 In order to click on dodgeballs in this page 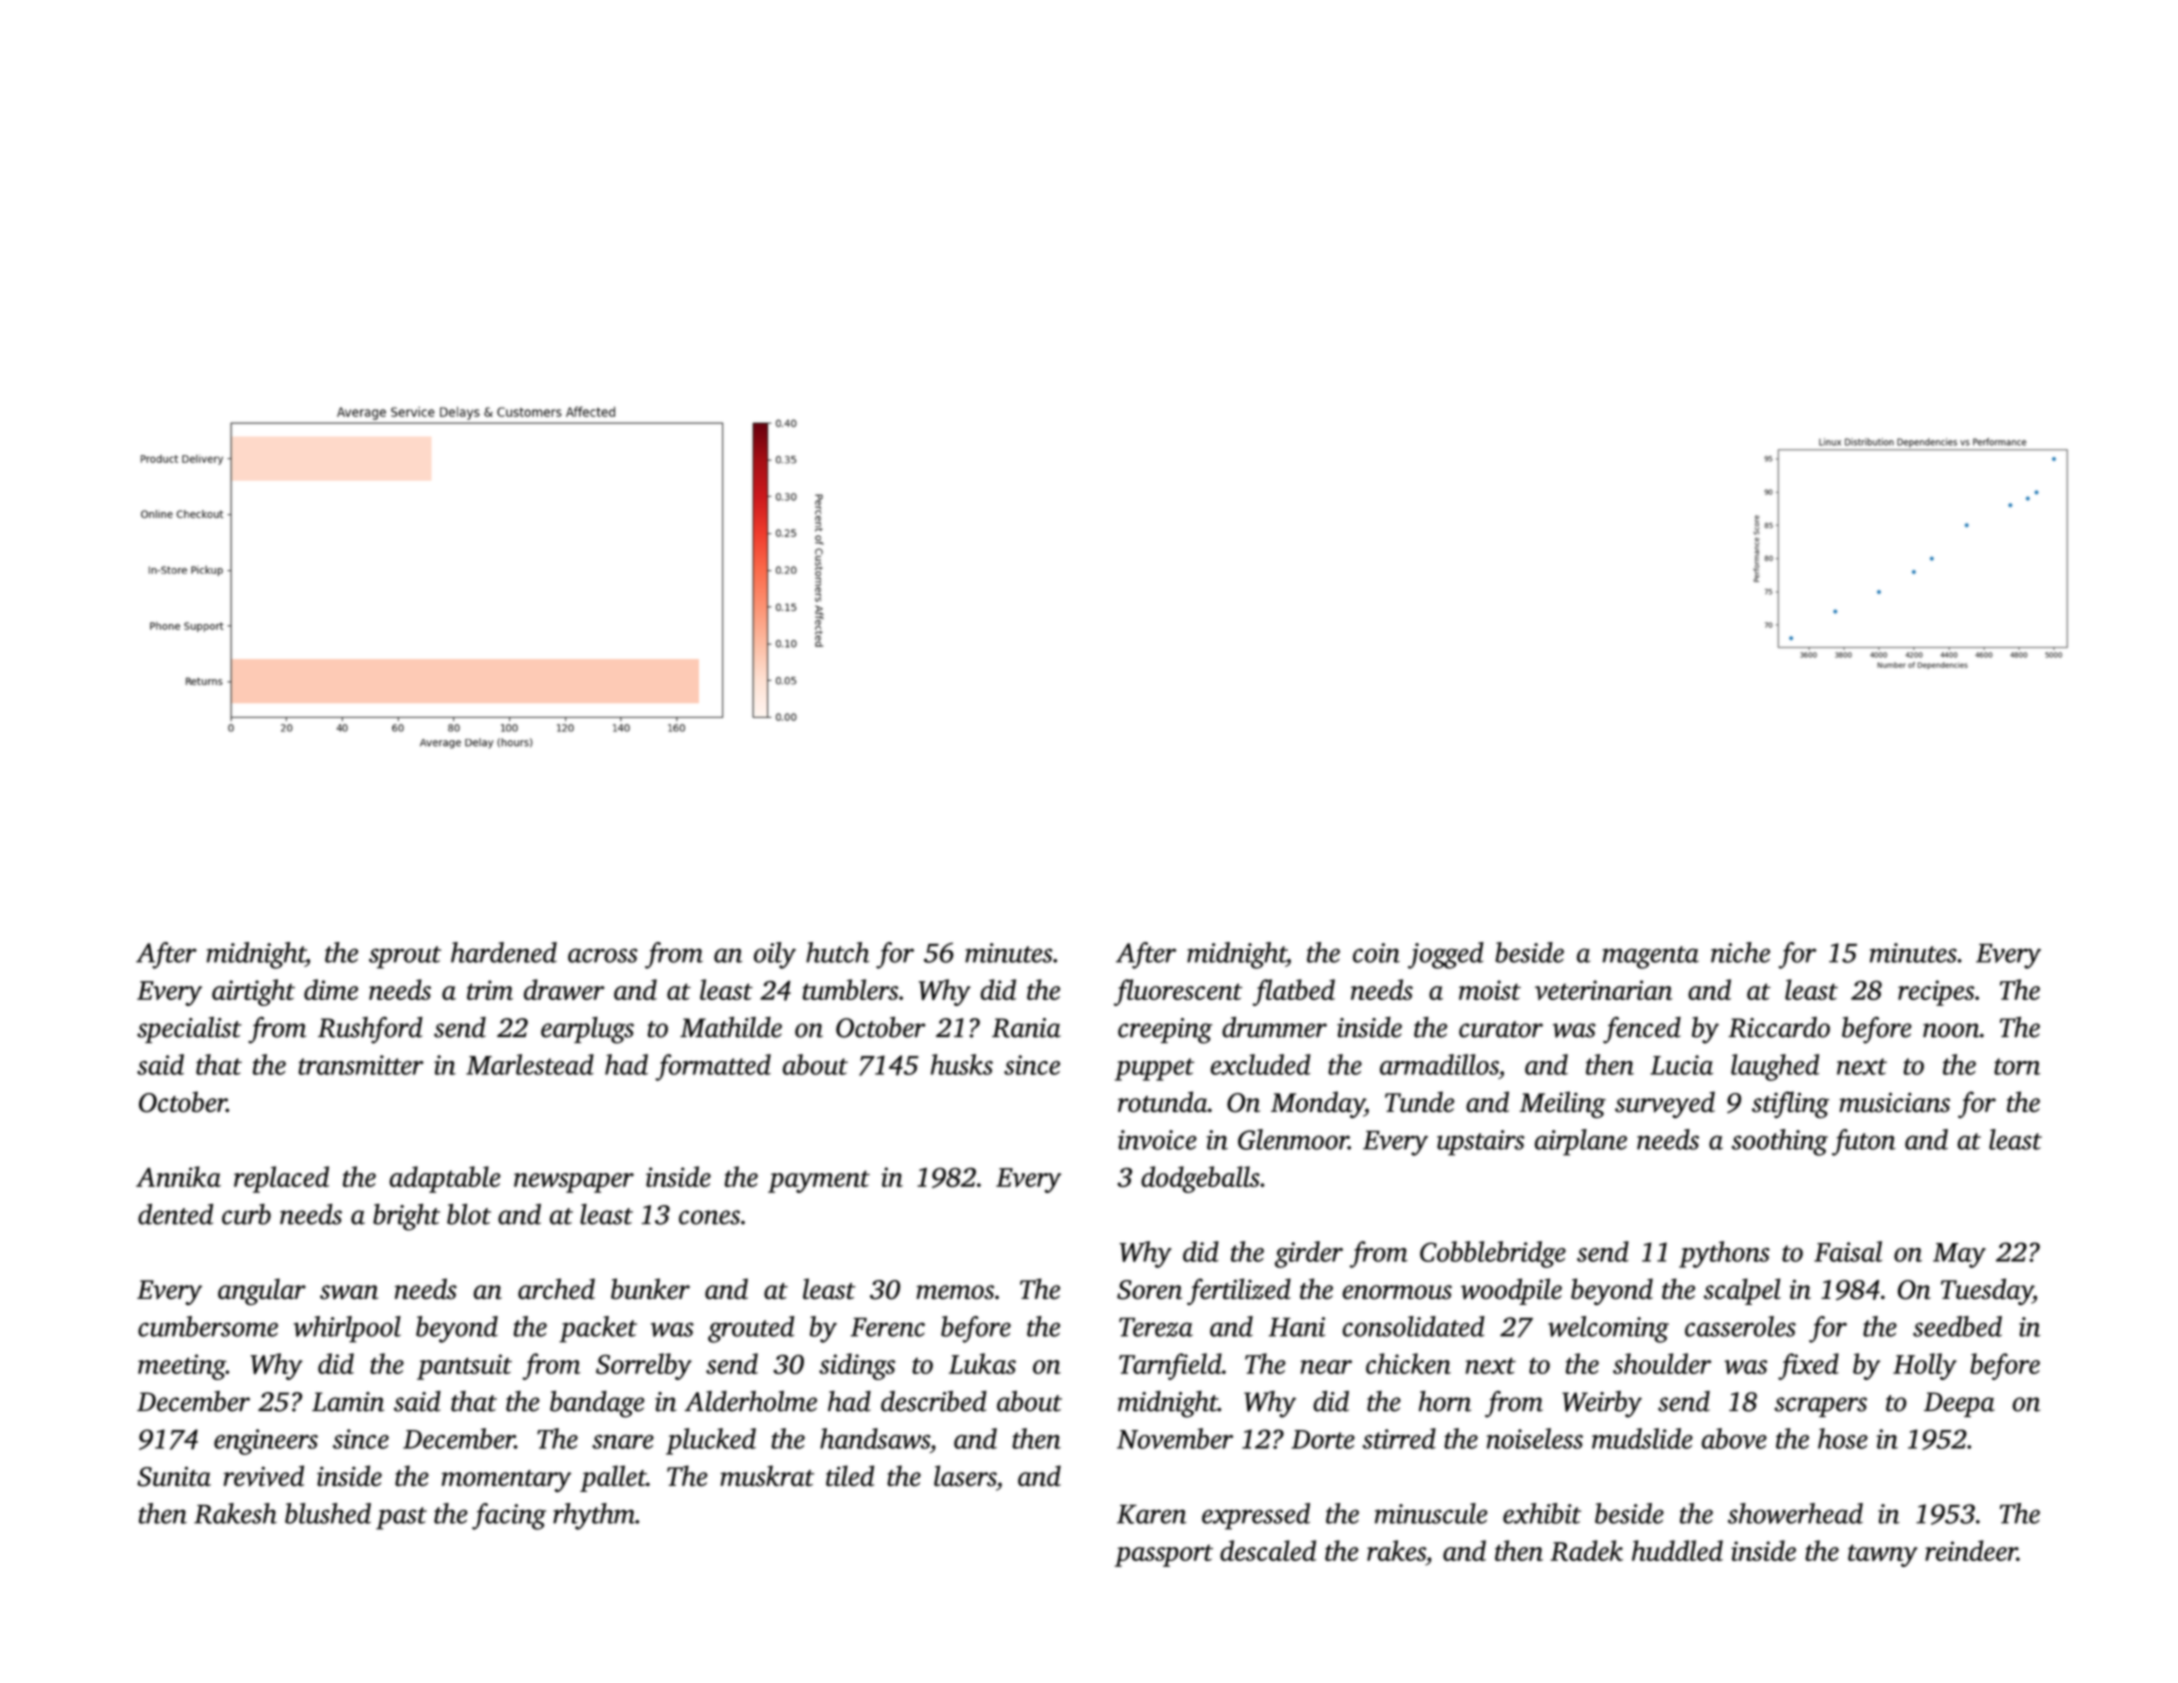, I will do `click(1200, 1179)`.
